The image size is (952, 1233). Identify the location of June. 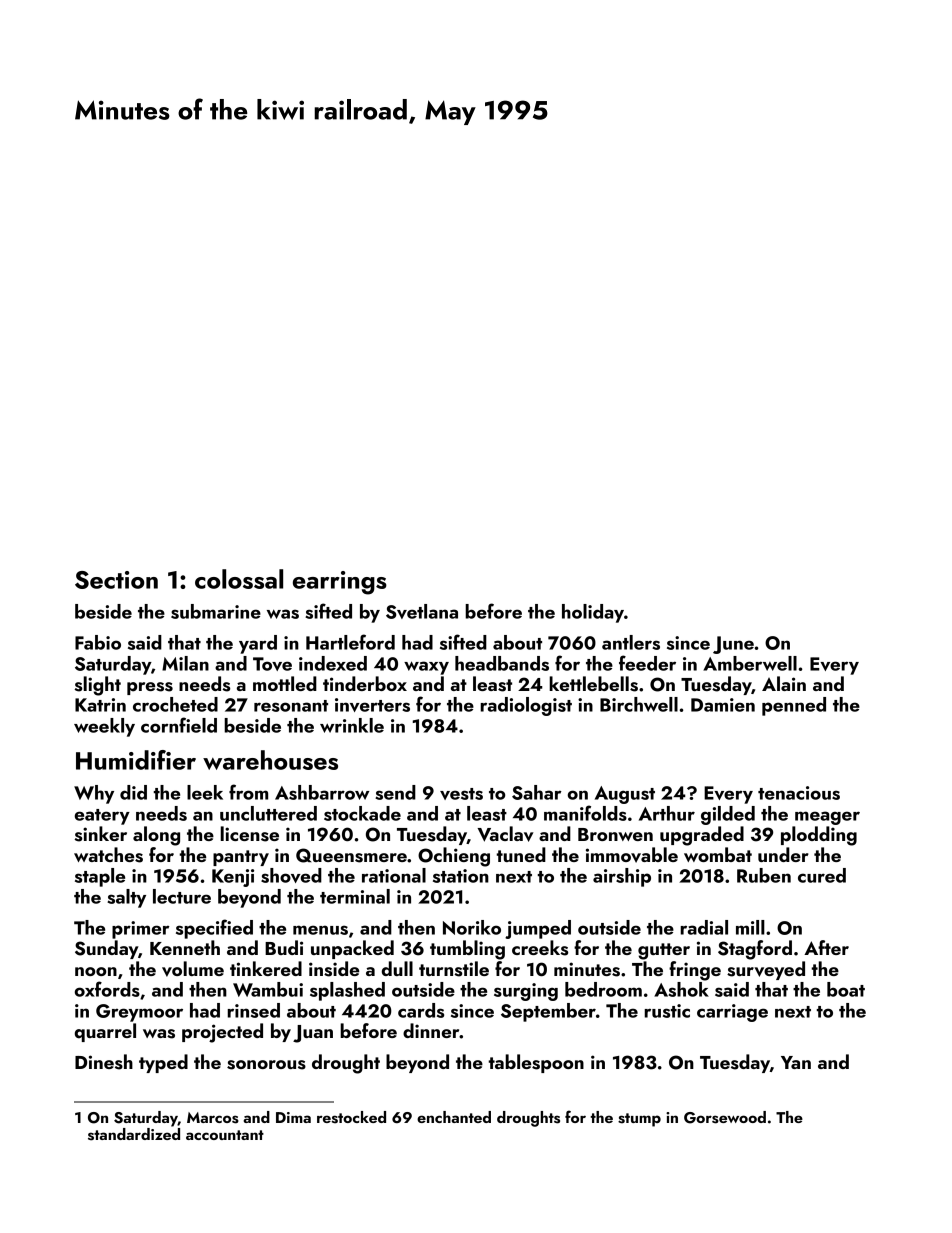
(733, 645).
